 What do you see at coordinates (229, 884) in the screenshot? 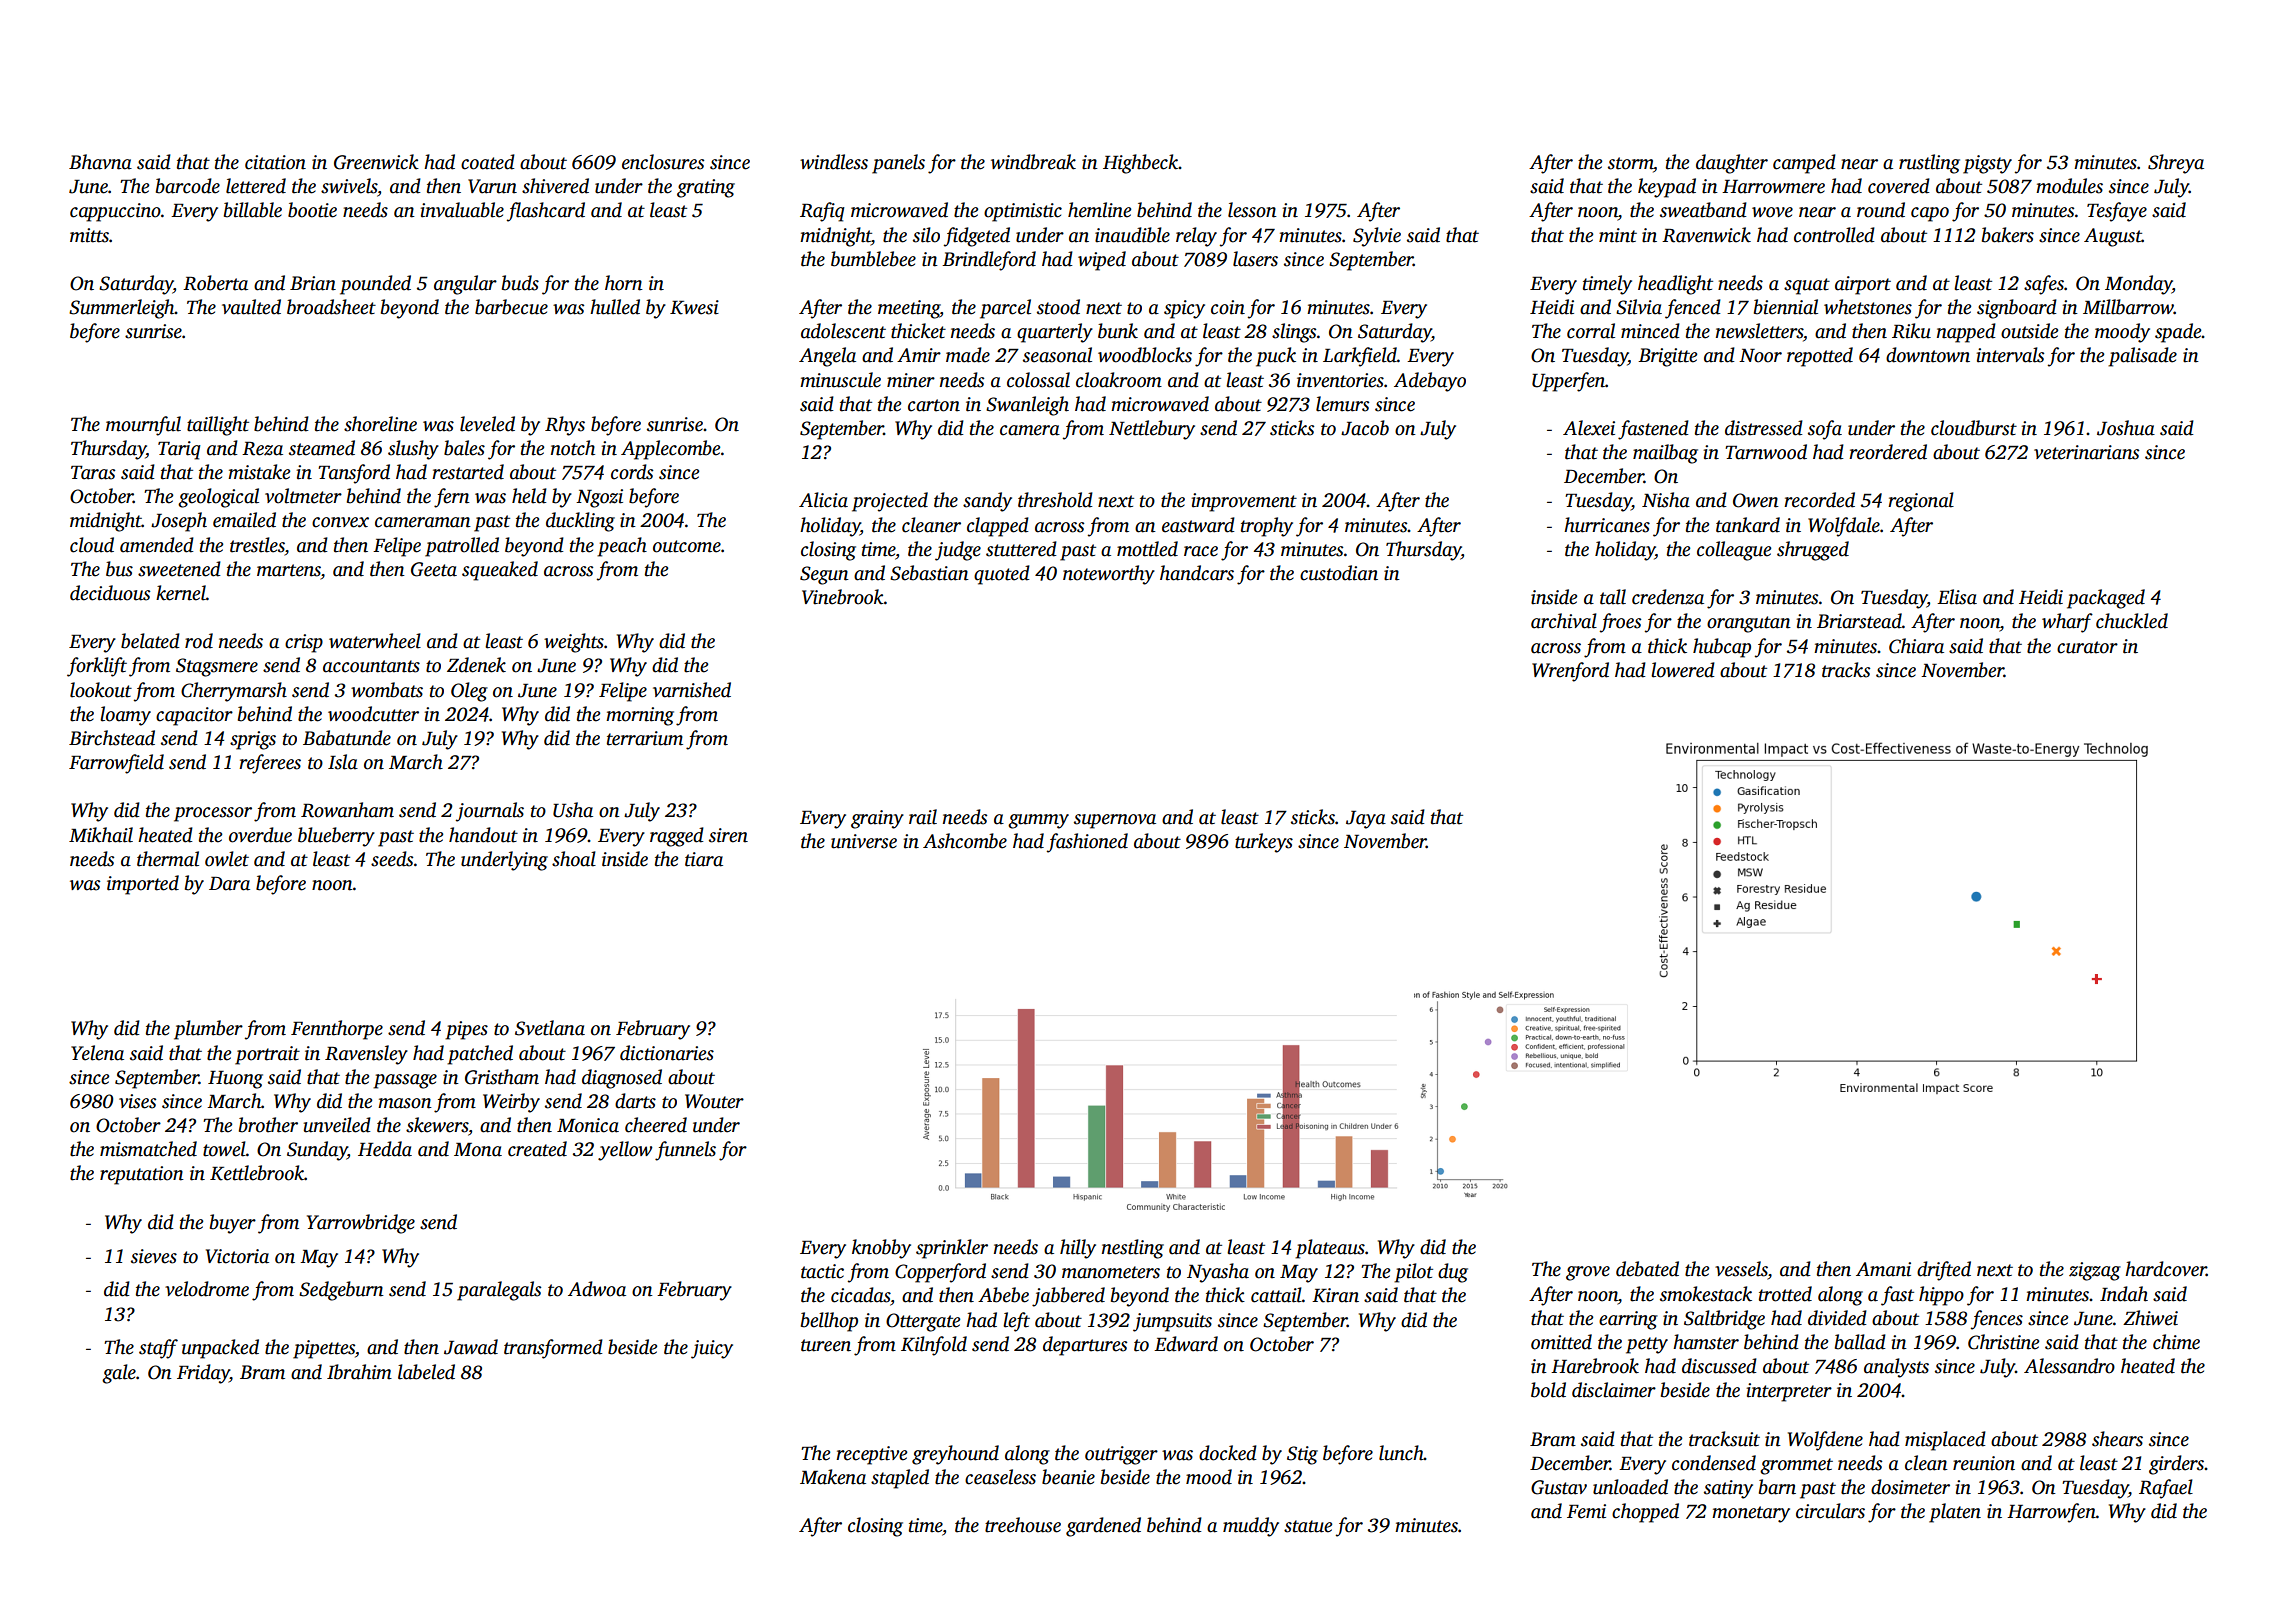
I see `Dara` at bounding box center [229, 884].
